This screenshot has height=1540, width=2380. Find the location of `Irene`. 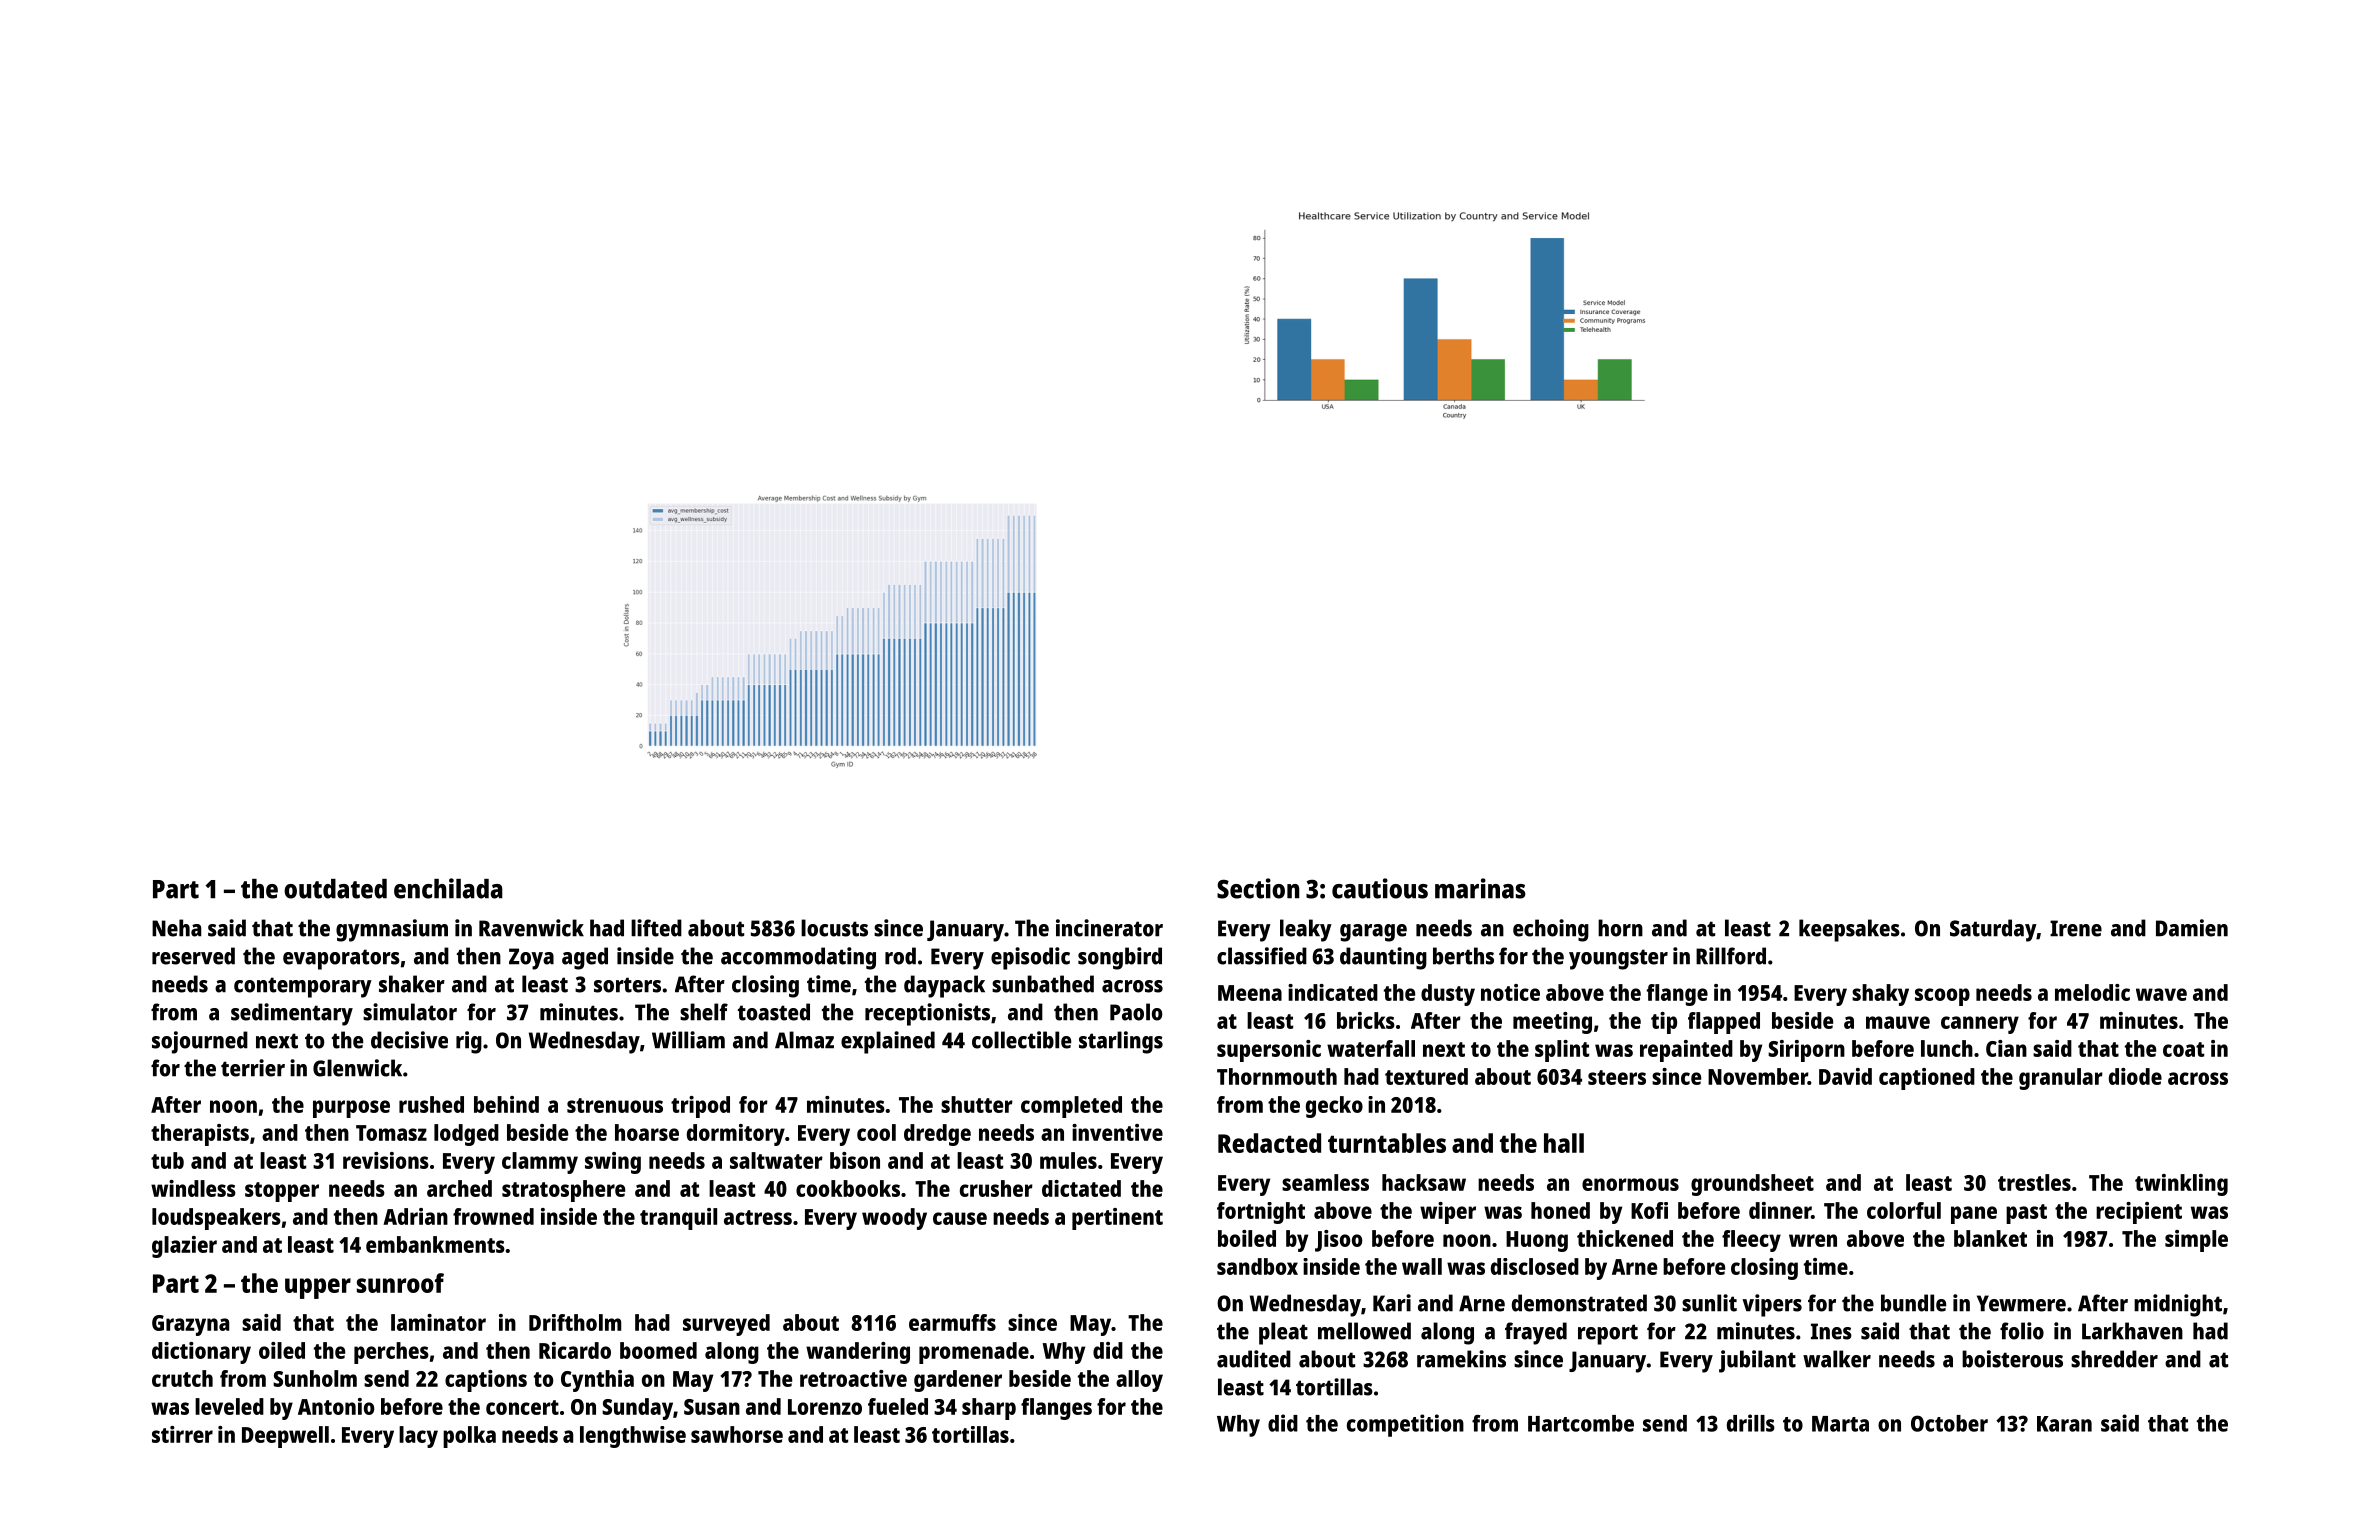

Irene is located at coordinates (2076, 928).
